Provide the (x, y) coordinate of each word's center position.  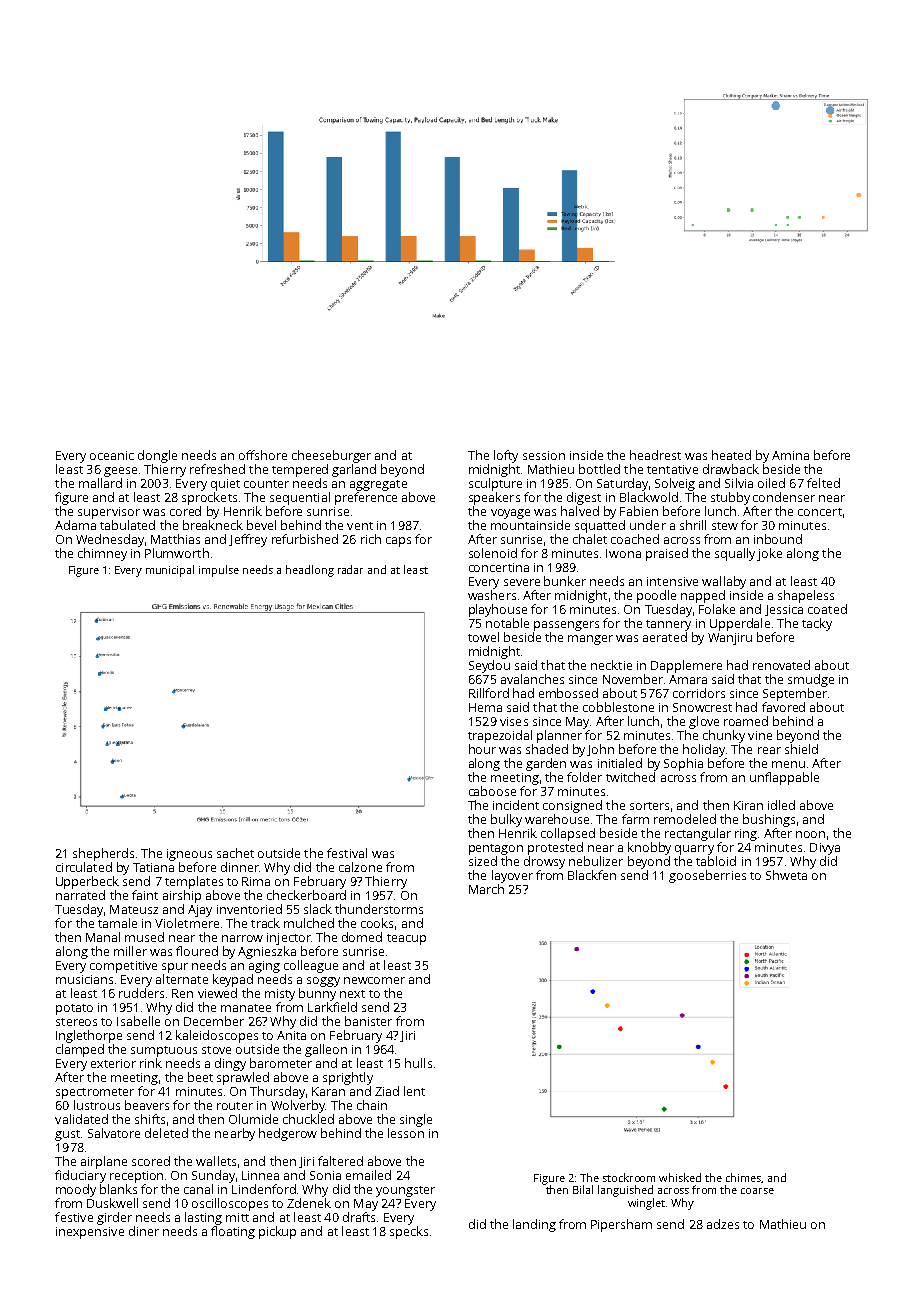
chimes (744, 1178)
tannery (668, 625)
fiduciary (80, 1176)
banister (368, 1021)
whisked (680, 1177)
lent (414, 1091)
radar (350, 569)
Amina (790, 455)
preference (366, 498)
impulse (219, 571)
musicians (84, 979)
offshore (263, 455)
